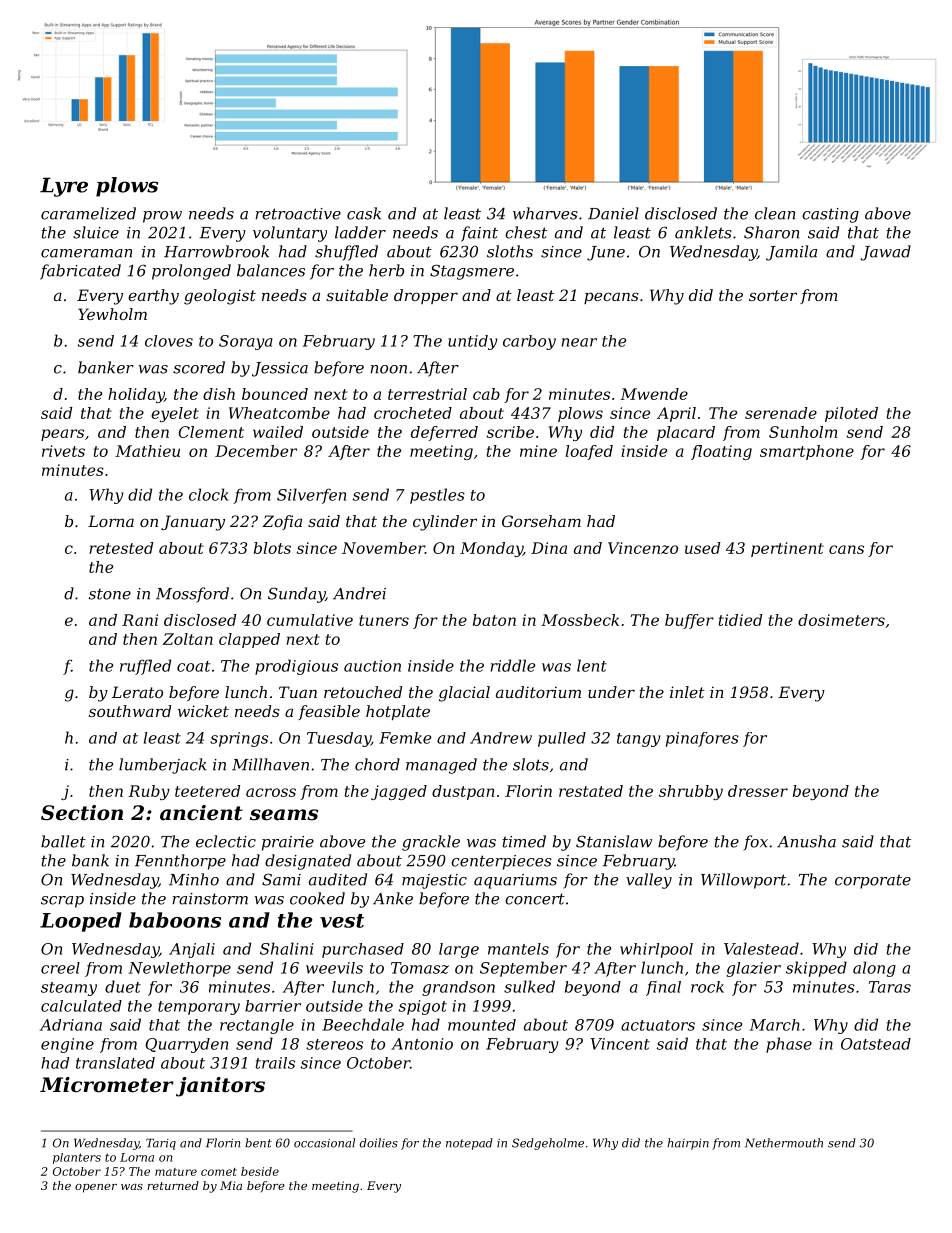 The height and width of the document is (1233, 952). I want to click on grandson, so click(458, 988).
